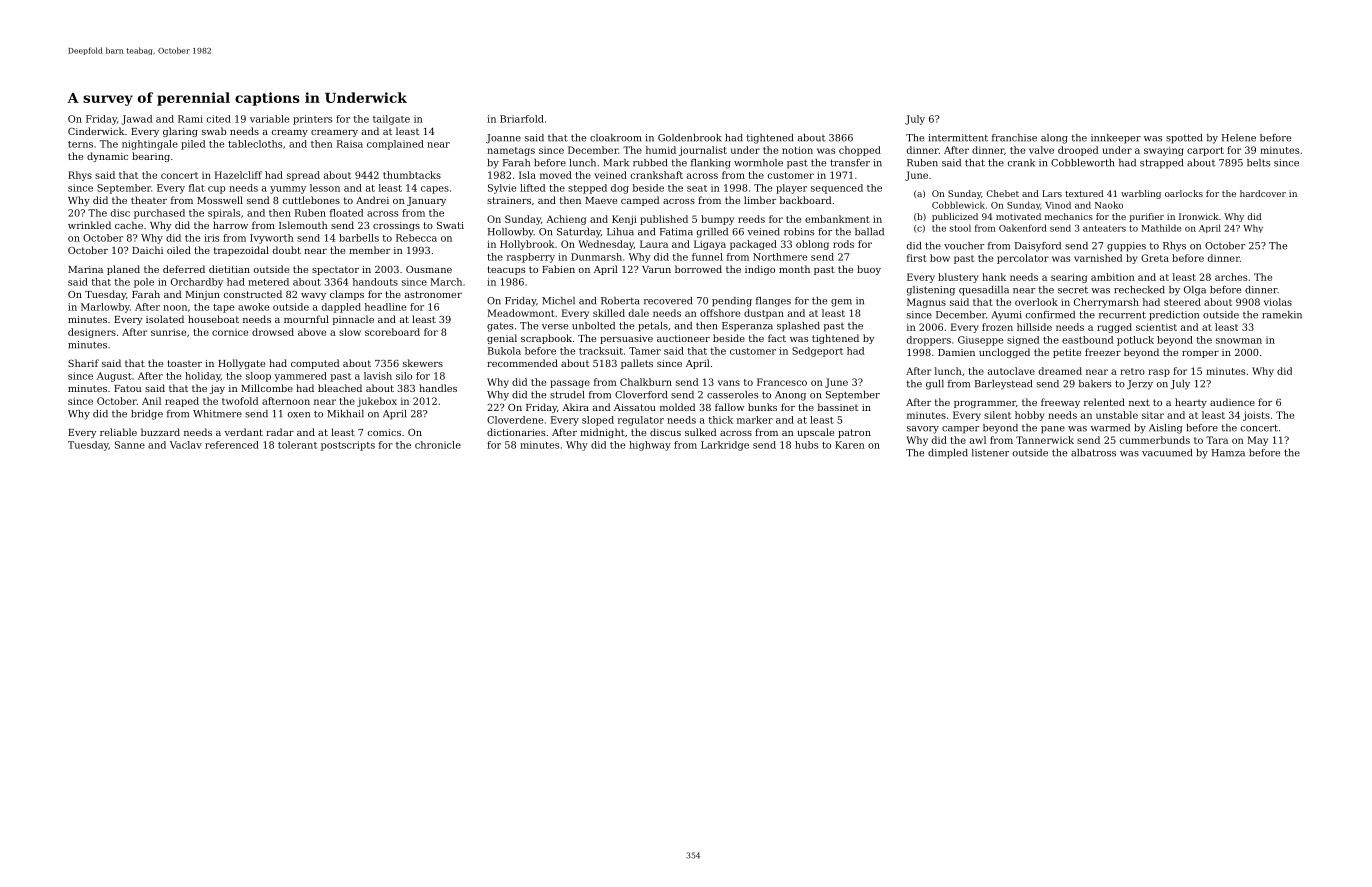  Describe the element at coordinates (220, 200) in the screenshot. I see `Mosswell` at that location.
